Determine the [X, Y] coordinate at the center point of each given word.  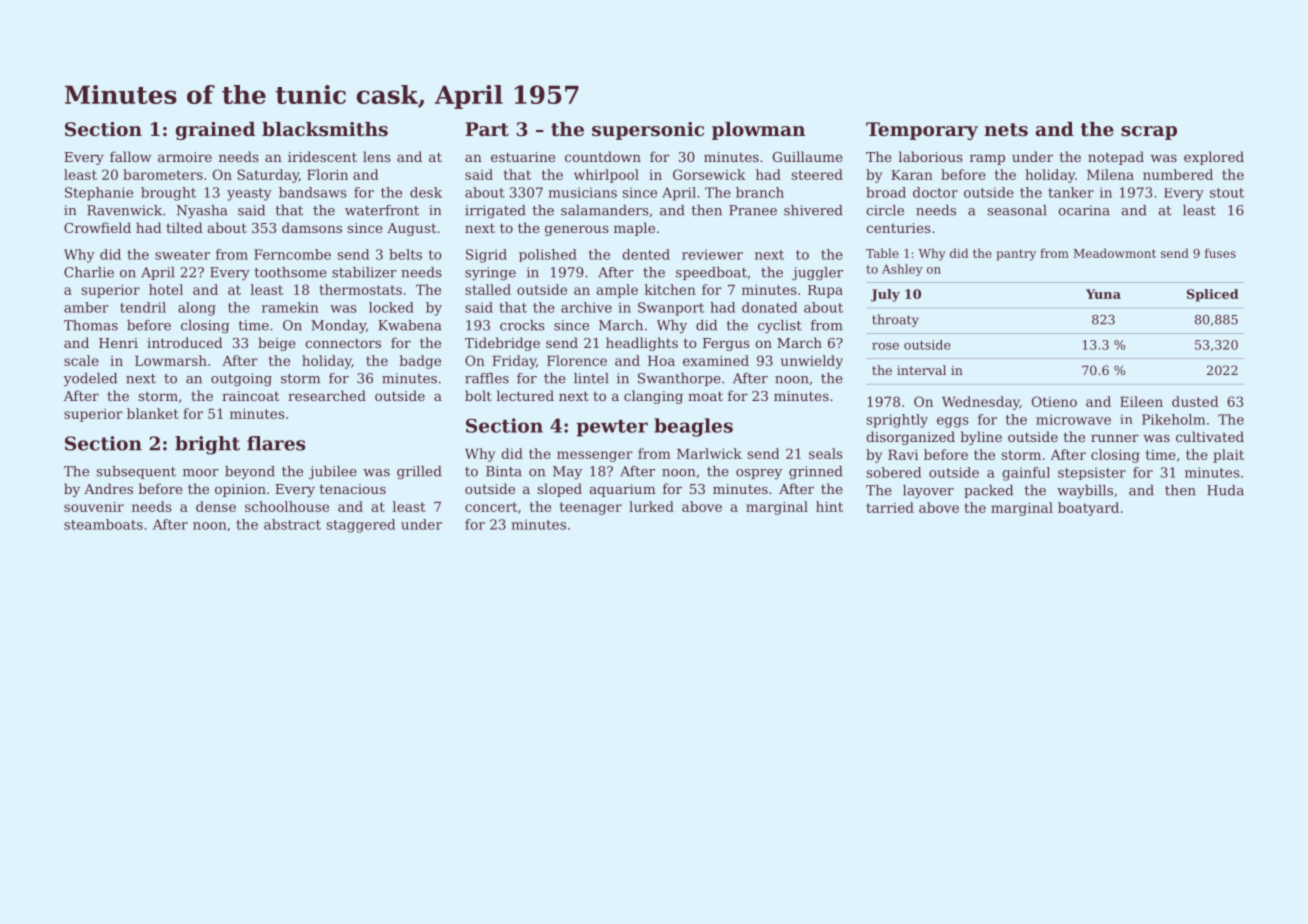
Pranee [753, 210]
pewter [612, 428]
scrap [1149, 133]
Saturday [268, 176]
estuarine [523, 157]
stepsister [1092, 473]
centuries [898, 228]
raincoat [250, 396]
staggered [361, 526]
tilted [184, 227]
